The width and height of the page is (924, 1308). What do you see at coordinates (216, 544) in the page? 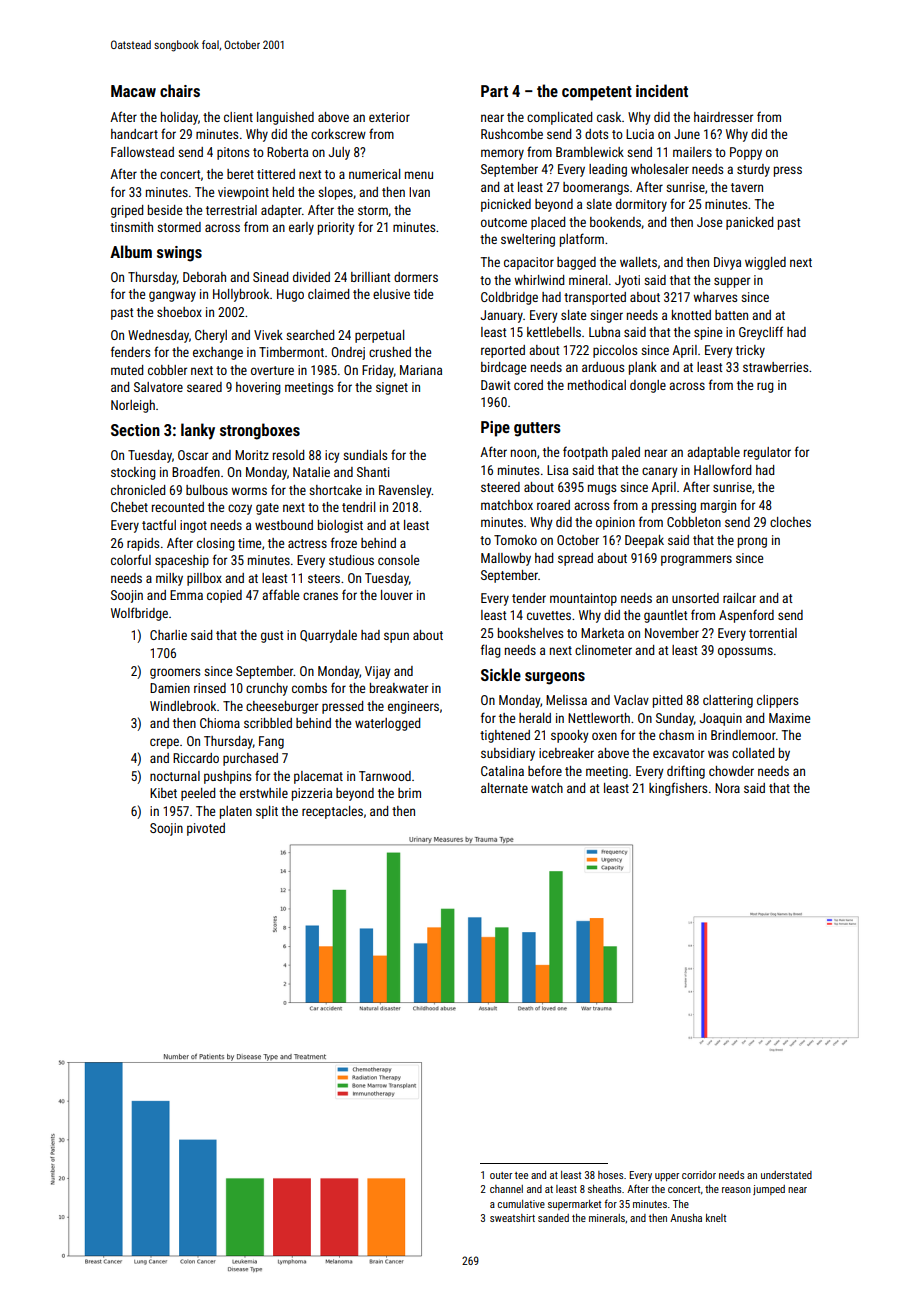
I see `closing` at bounding box center [216, 544].
